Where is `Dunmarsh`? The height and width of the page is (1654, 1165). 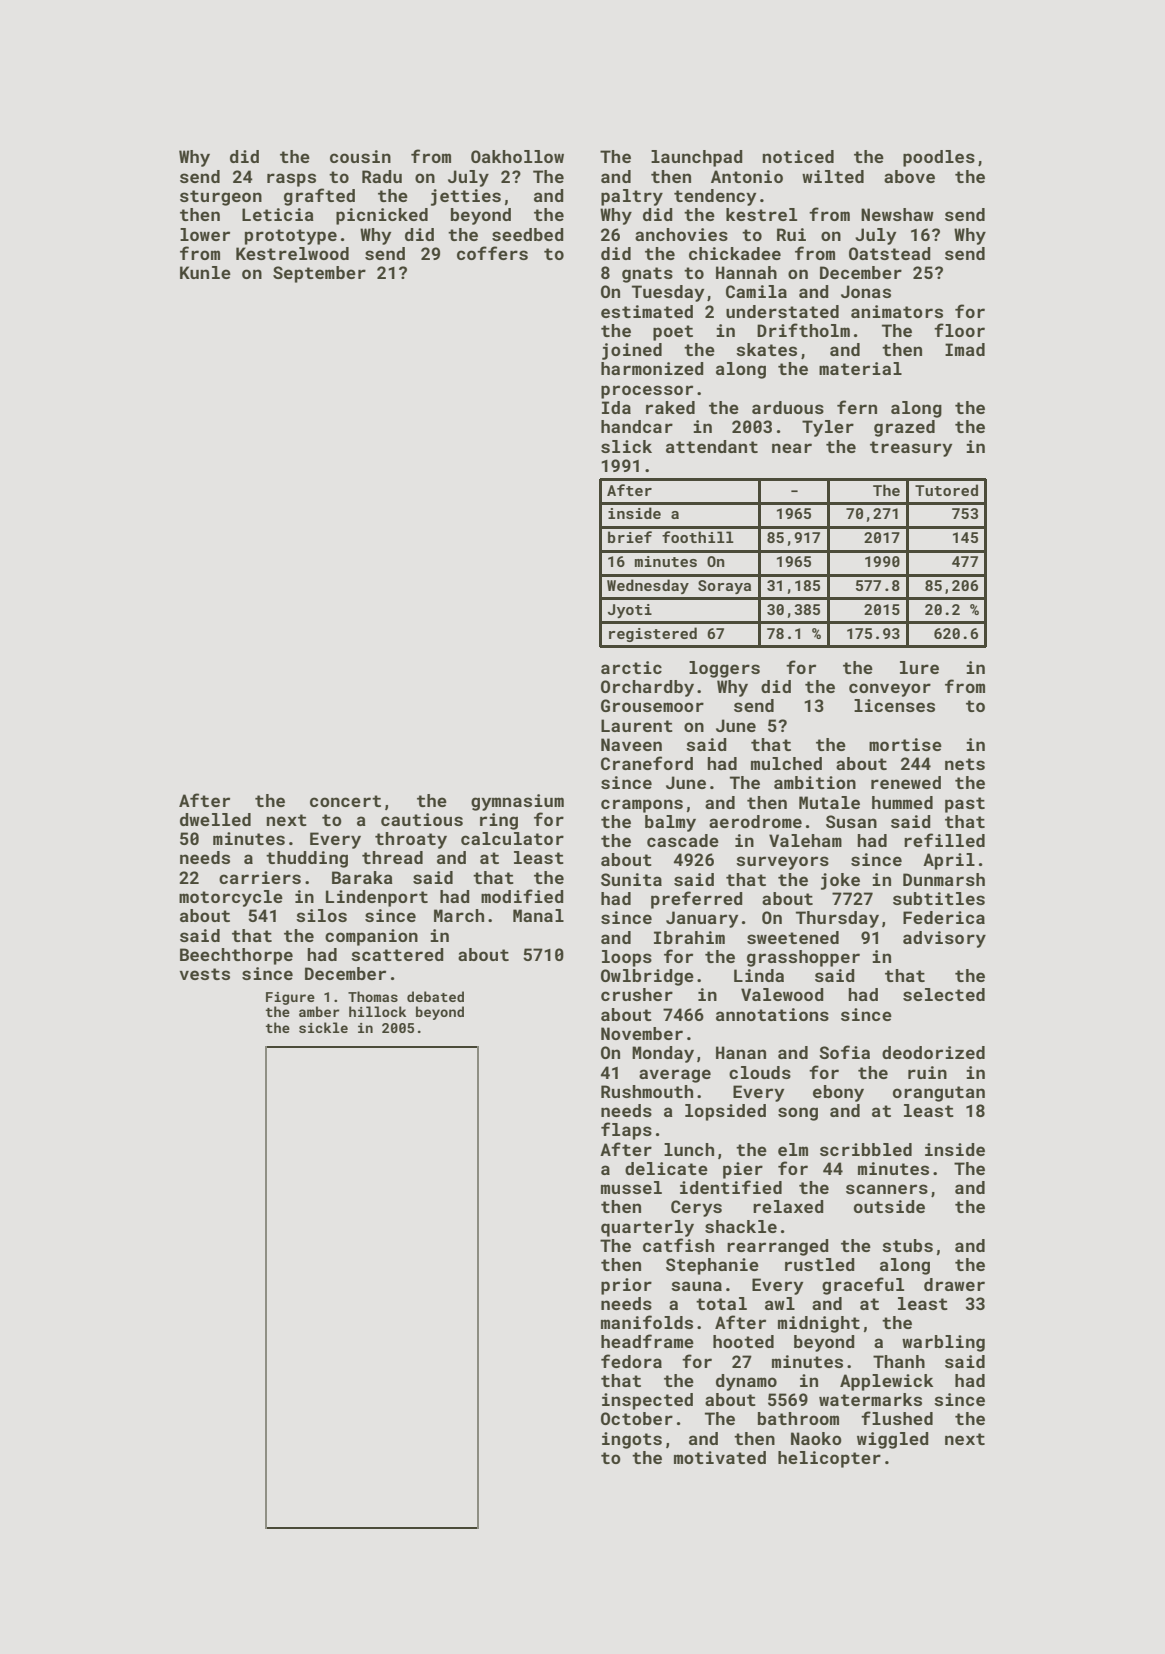
Dunmarsh is located at coordinates (944, 879).
